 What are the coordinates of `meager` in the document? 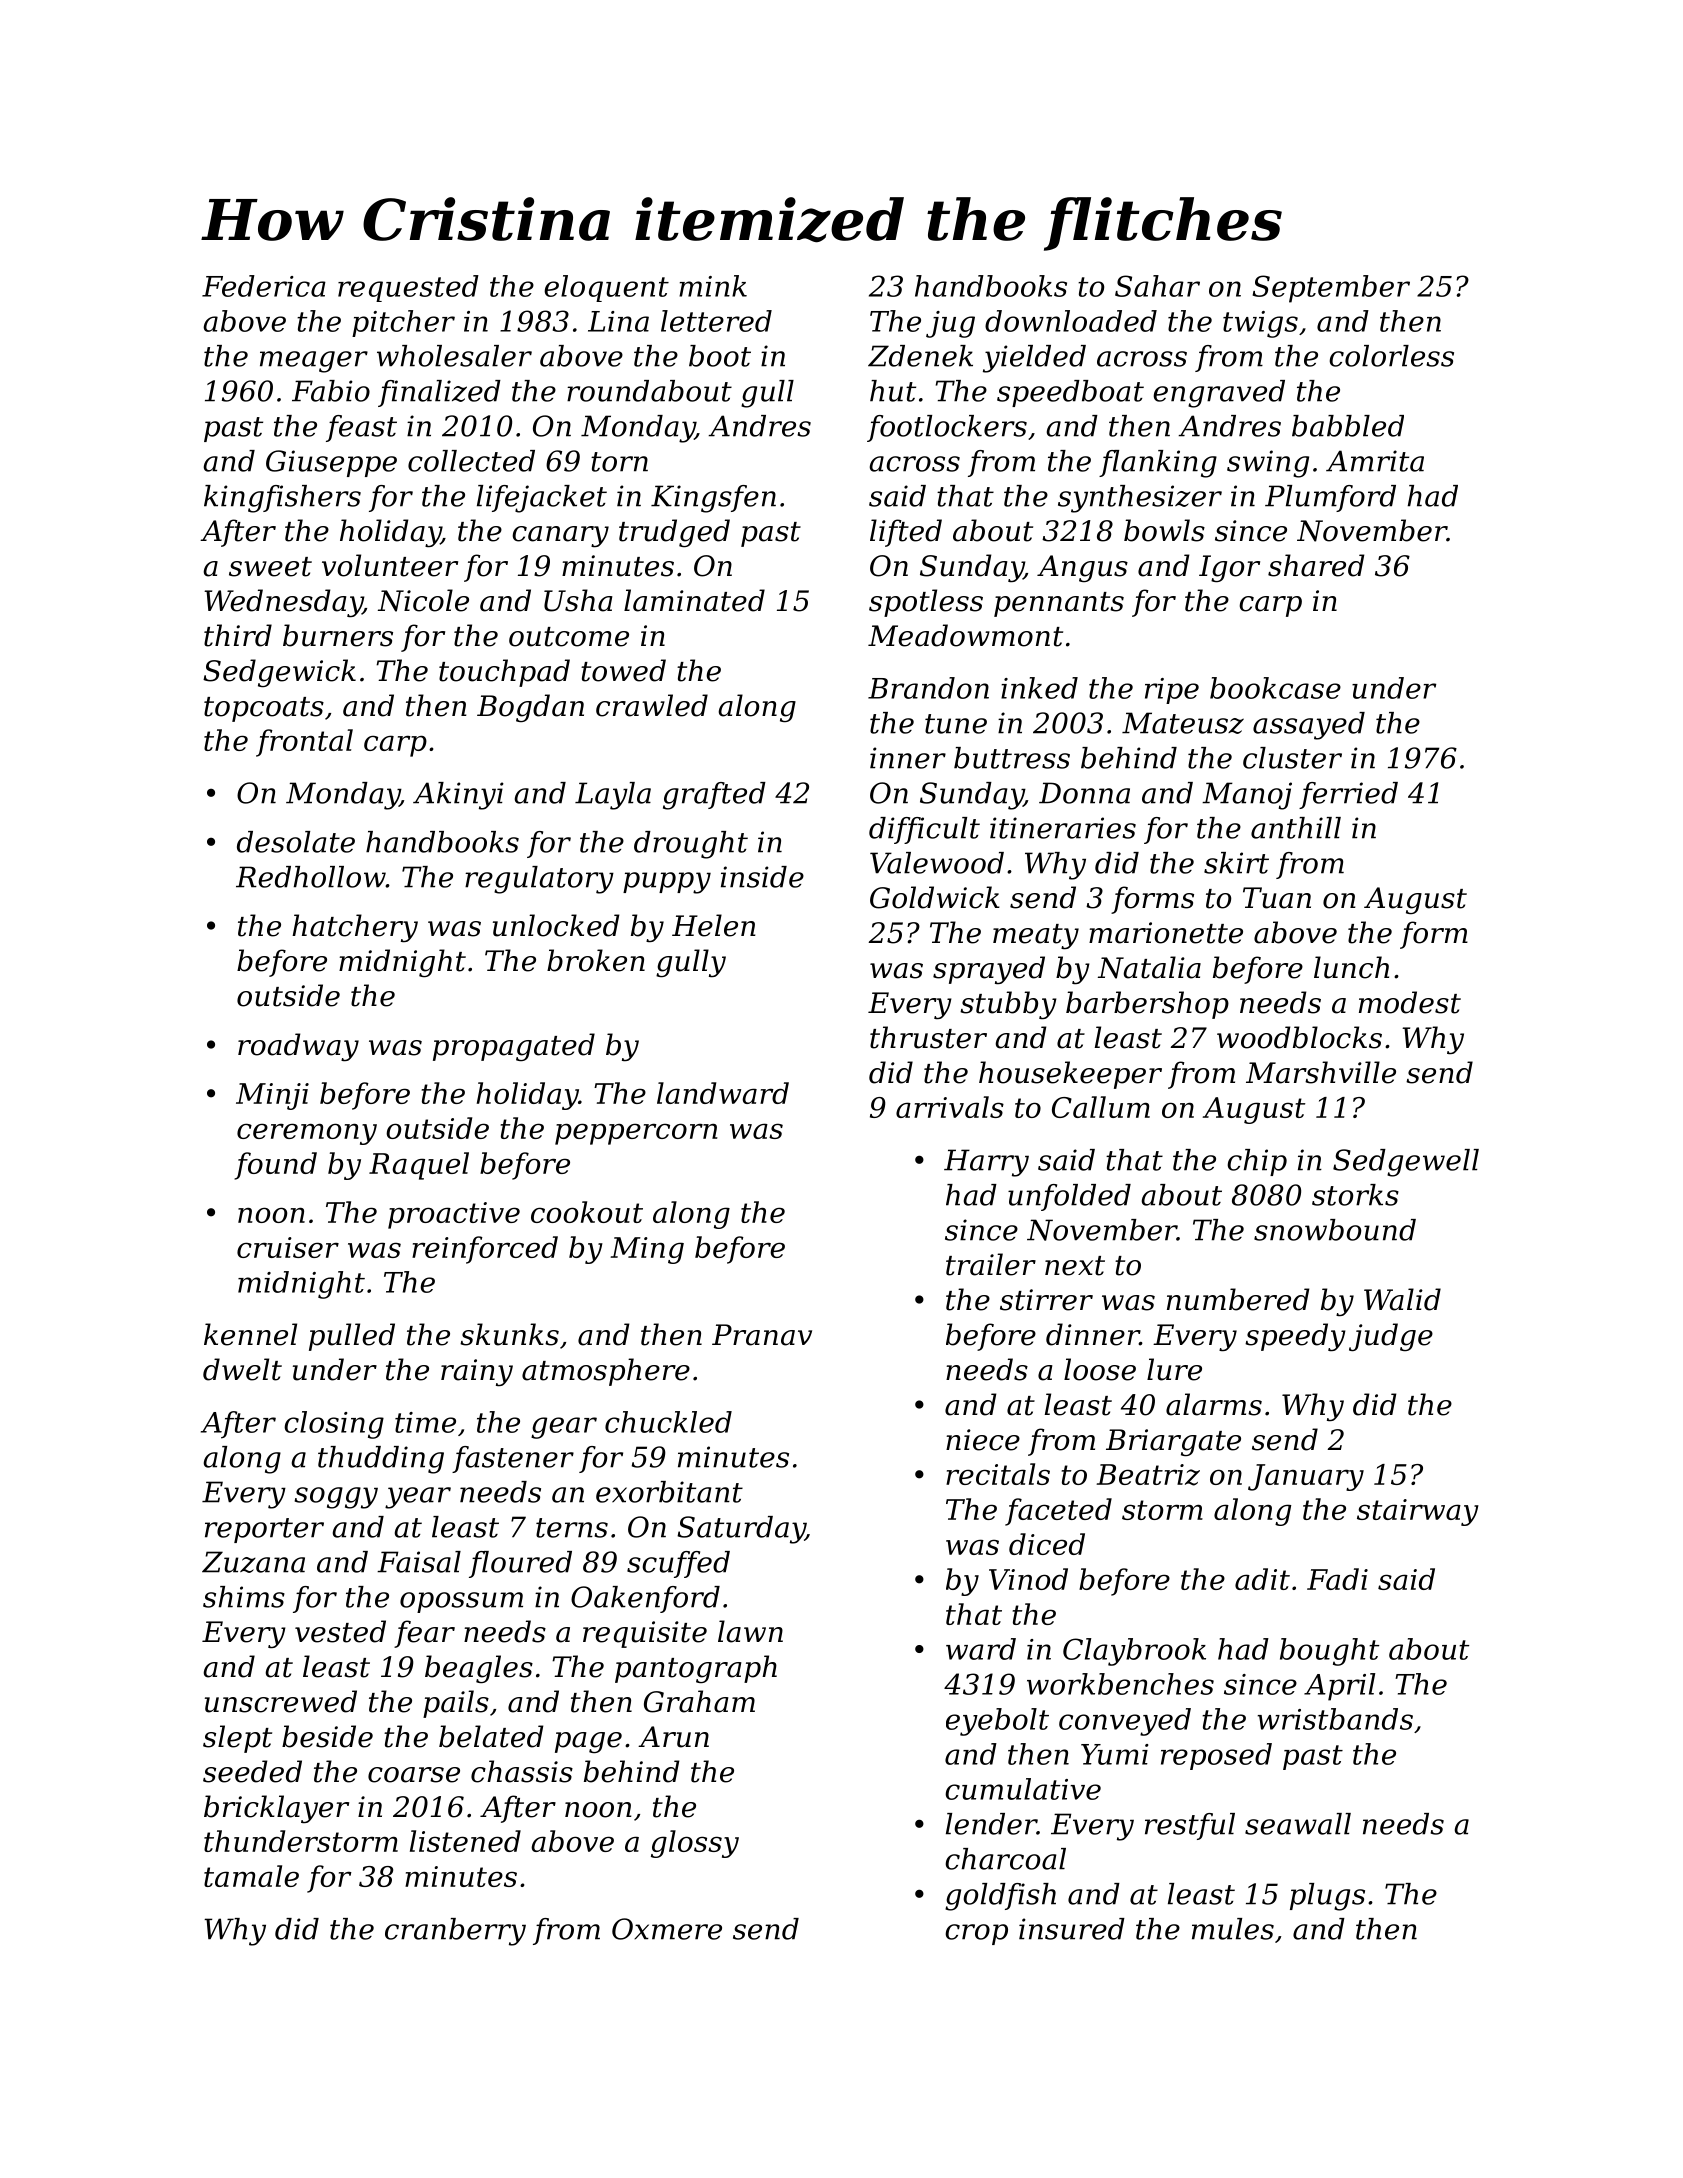 It's located at (314, 362).
